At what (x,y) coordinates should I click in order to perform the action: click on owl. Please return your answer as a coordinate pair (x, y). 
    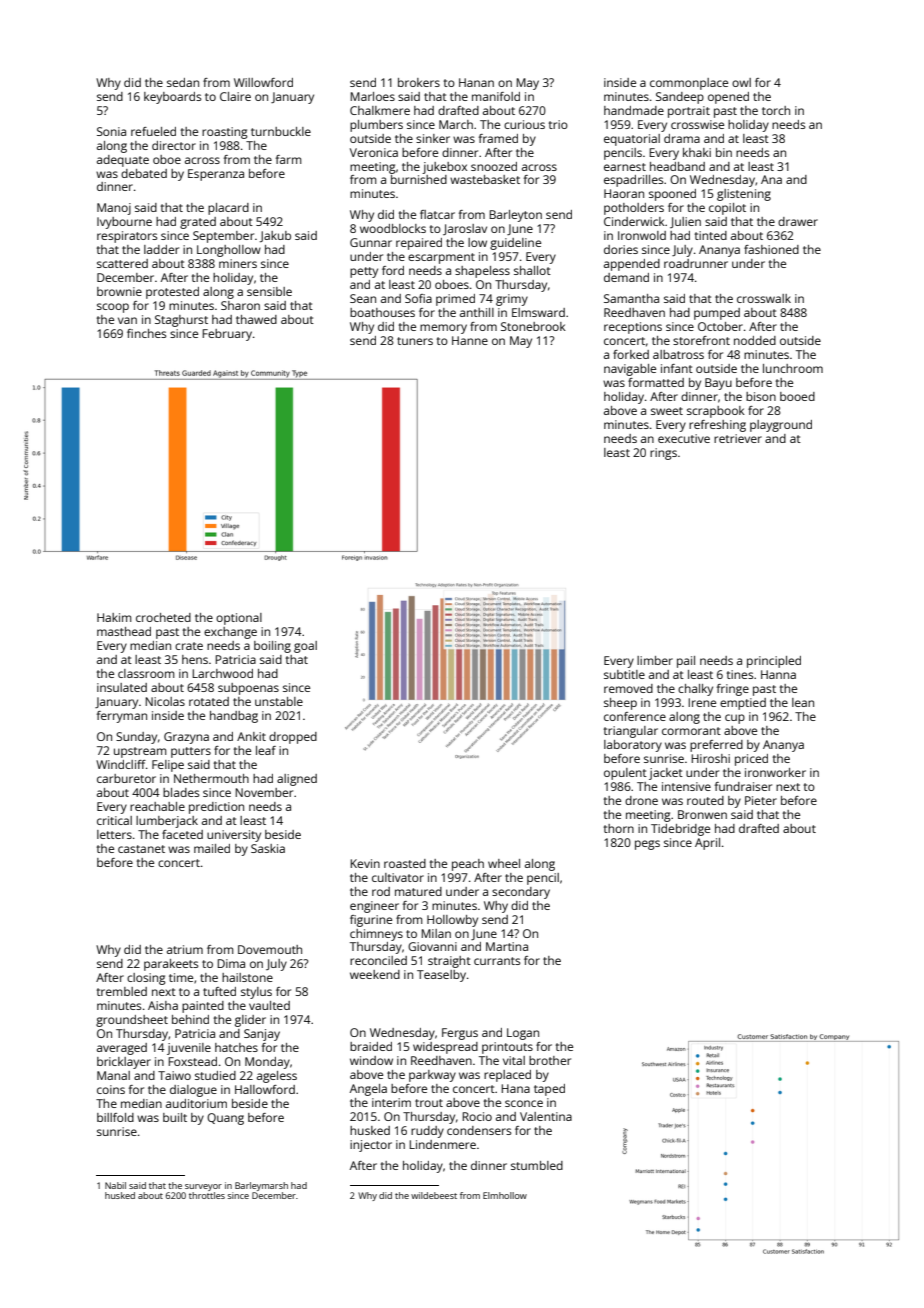
    Looking at the image, I should click on (741, 82).
